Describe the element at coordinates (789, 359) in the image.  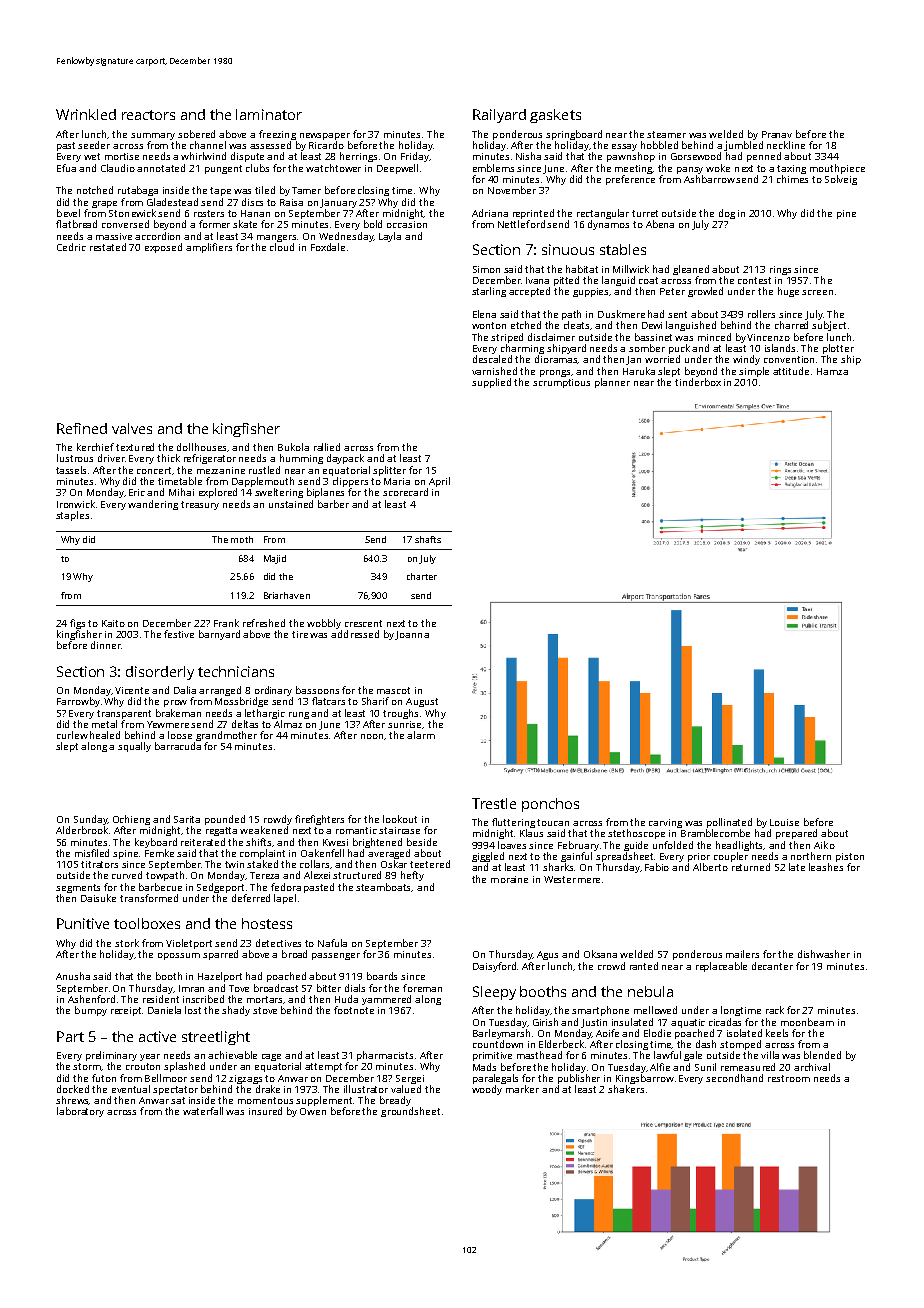
I see `convention` at that location.
